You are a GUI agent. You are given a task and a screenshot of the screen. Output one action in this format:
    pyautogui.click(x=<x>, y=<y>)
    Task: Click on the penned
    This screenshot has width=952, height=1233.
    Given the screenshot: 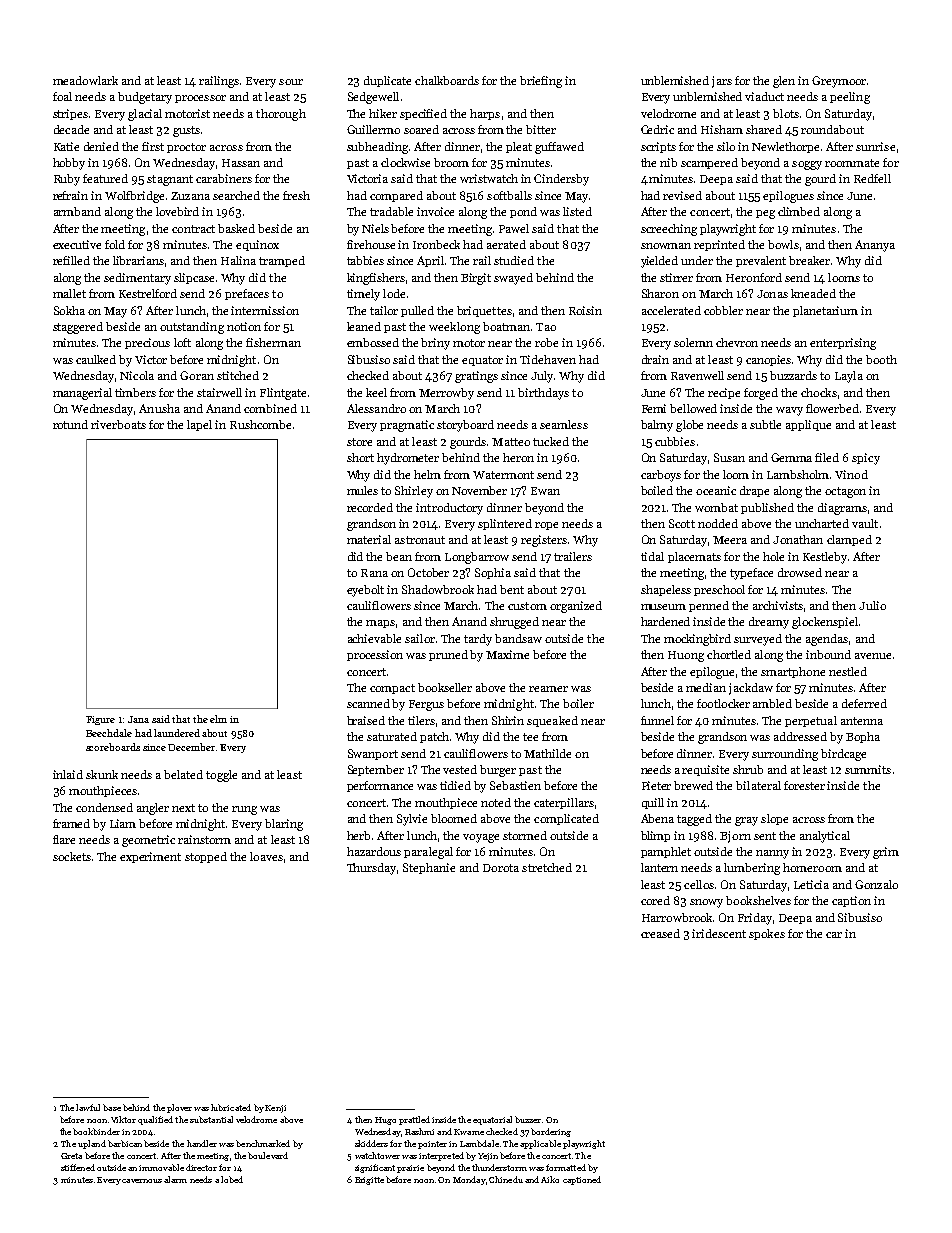 What is the action you would take?
    pyautogui.click(x=709, y=606)
